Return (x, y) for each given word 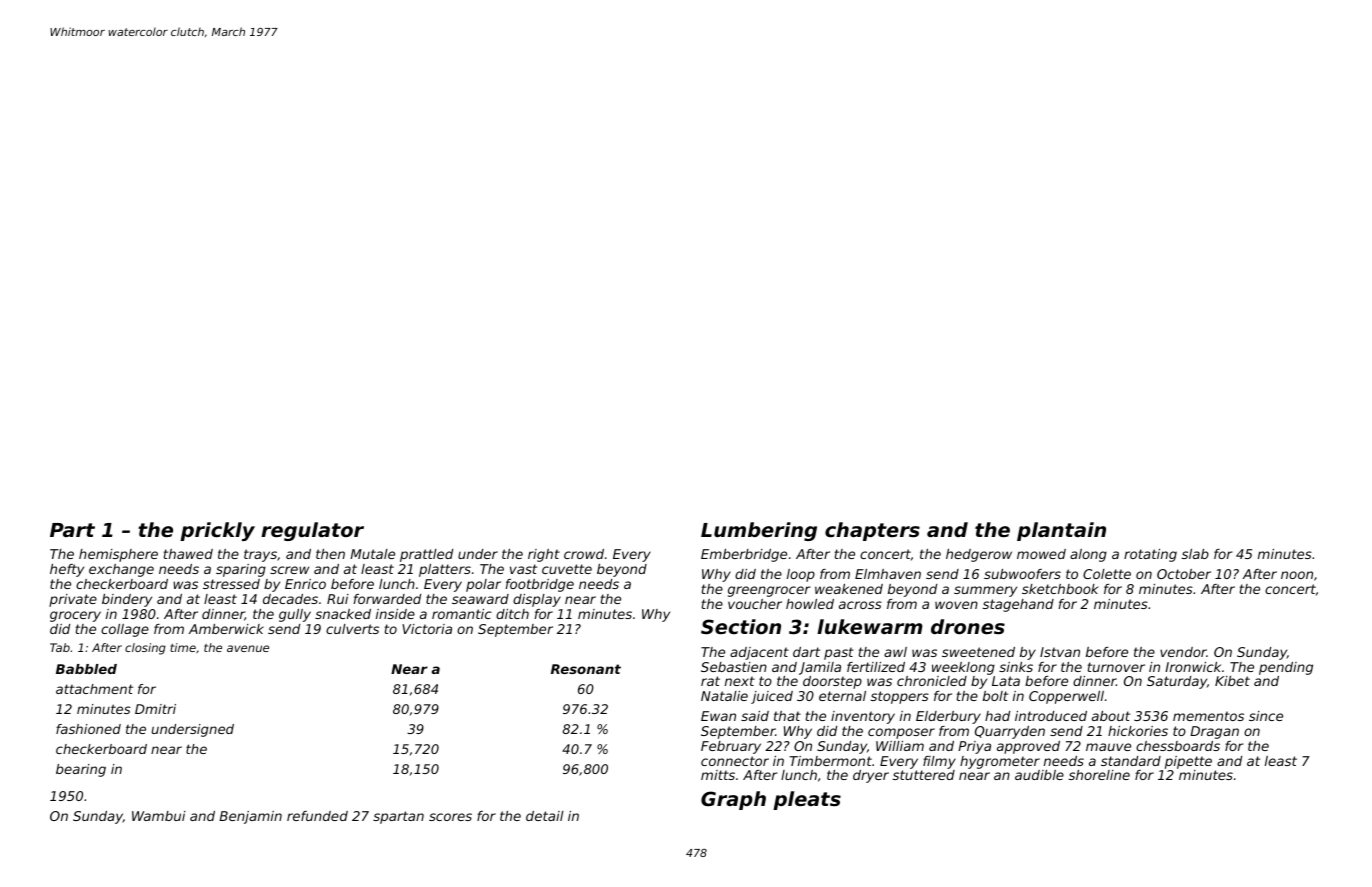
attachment (94, 689)
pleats (807, 800)
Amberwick (226, 629)
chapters (872, 531)
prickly (217, 531)
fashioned (88, 729)
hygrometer (1000, 762)
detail (545, 816)
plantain (1061, 531)
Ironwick (1193, 667)
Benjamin (250, 817)
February (731, 747)
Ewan (718, 716)
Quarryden (1010, 732)
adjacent (759, 653)
